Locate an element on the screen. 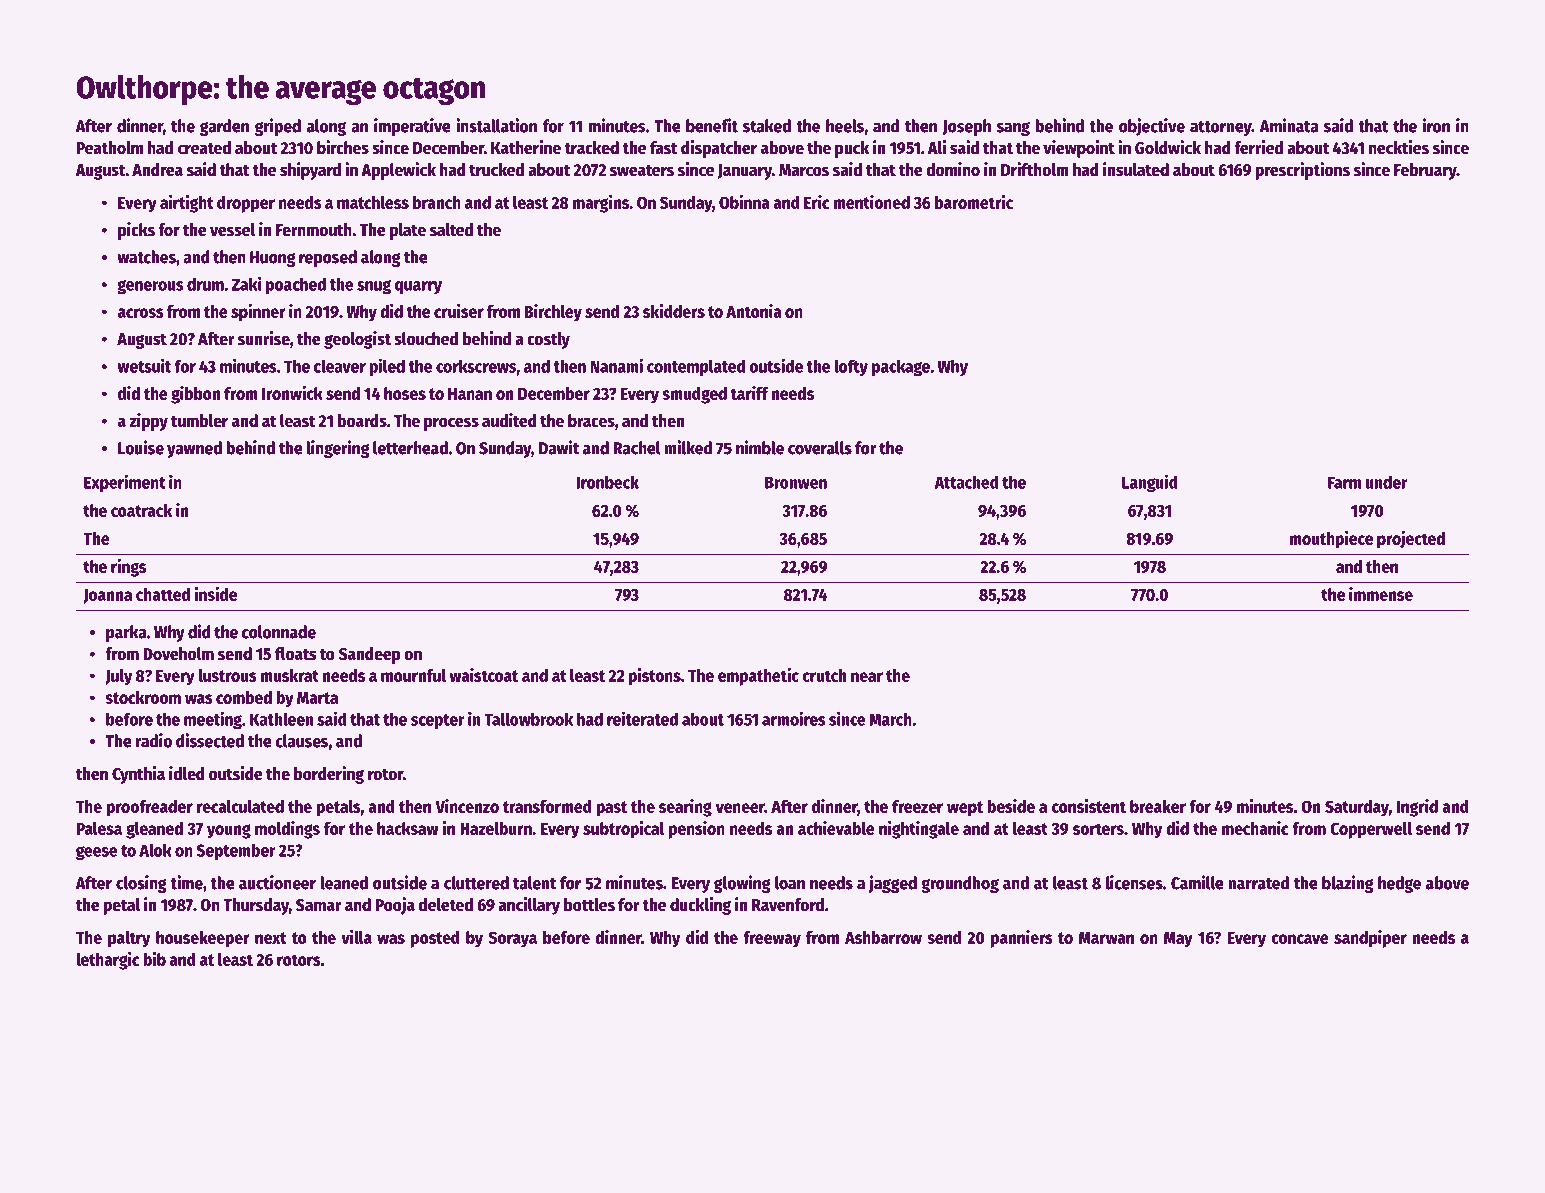 The image size is (1545, 1193). blazing is located at coordinates (1348, 884).
